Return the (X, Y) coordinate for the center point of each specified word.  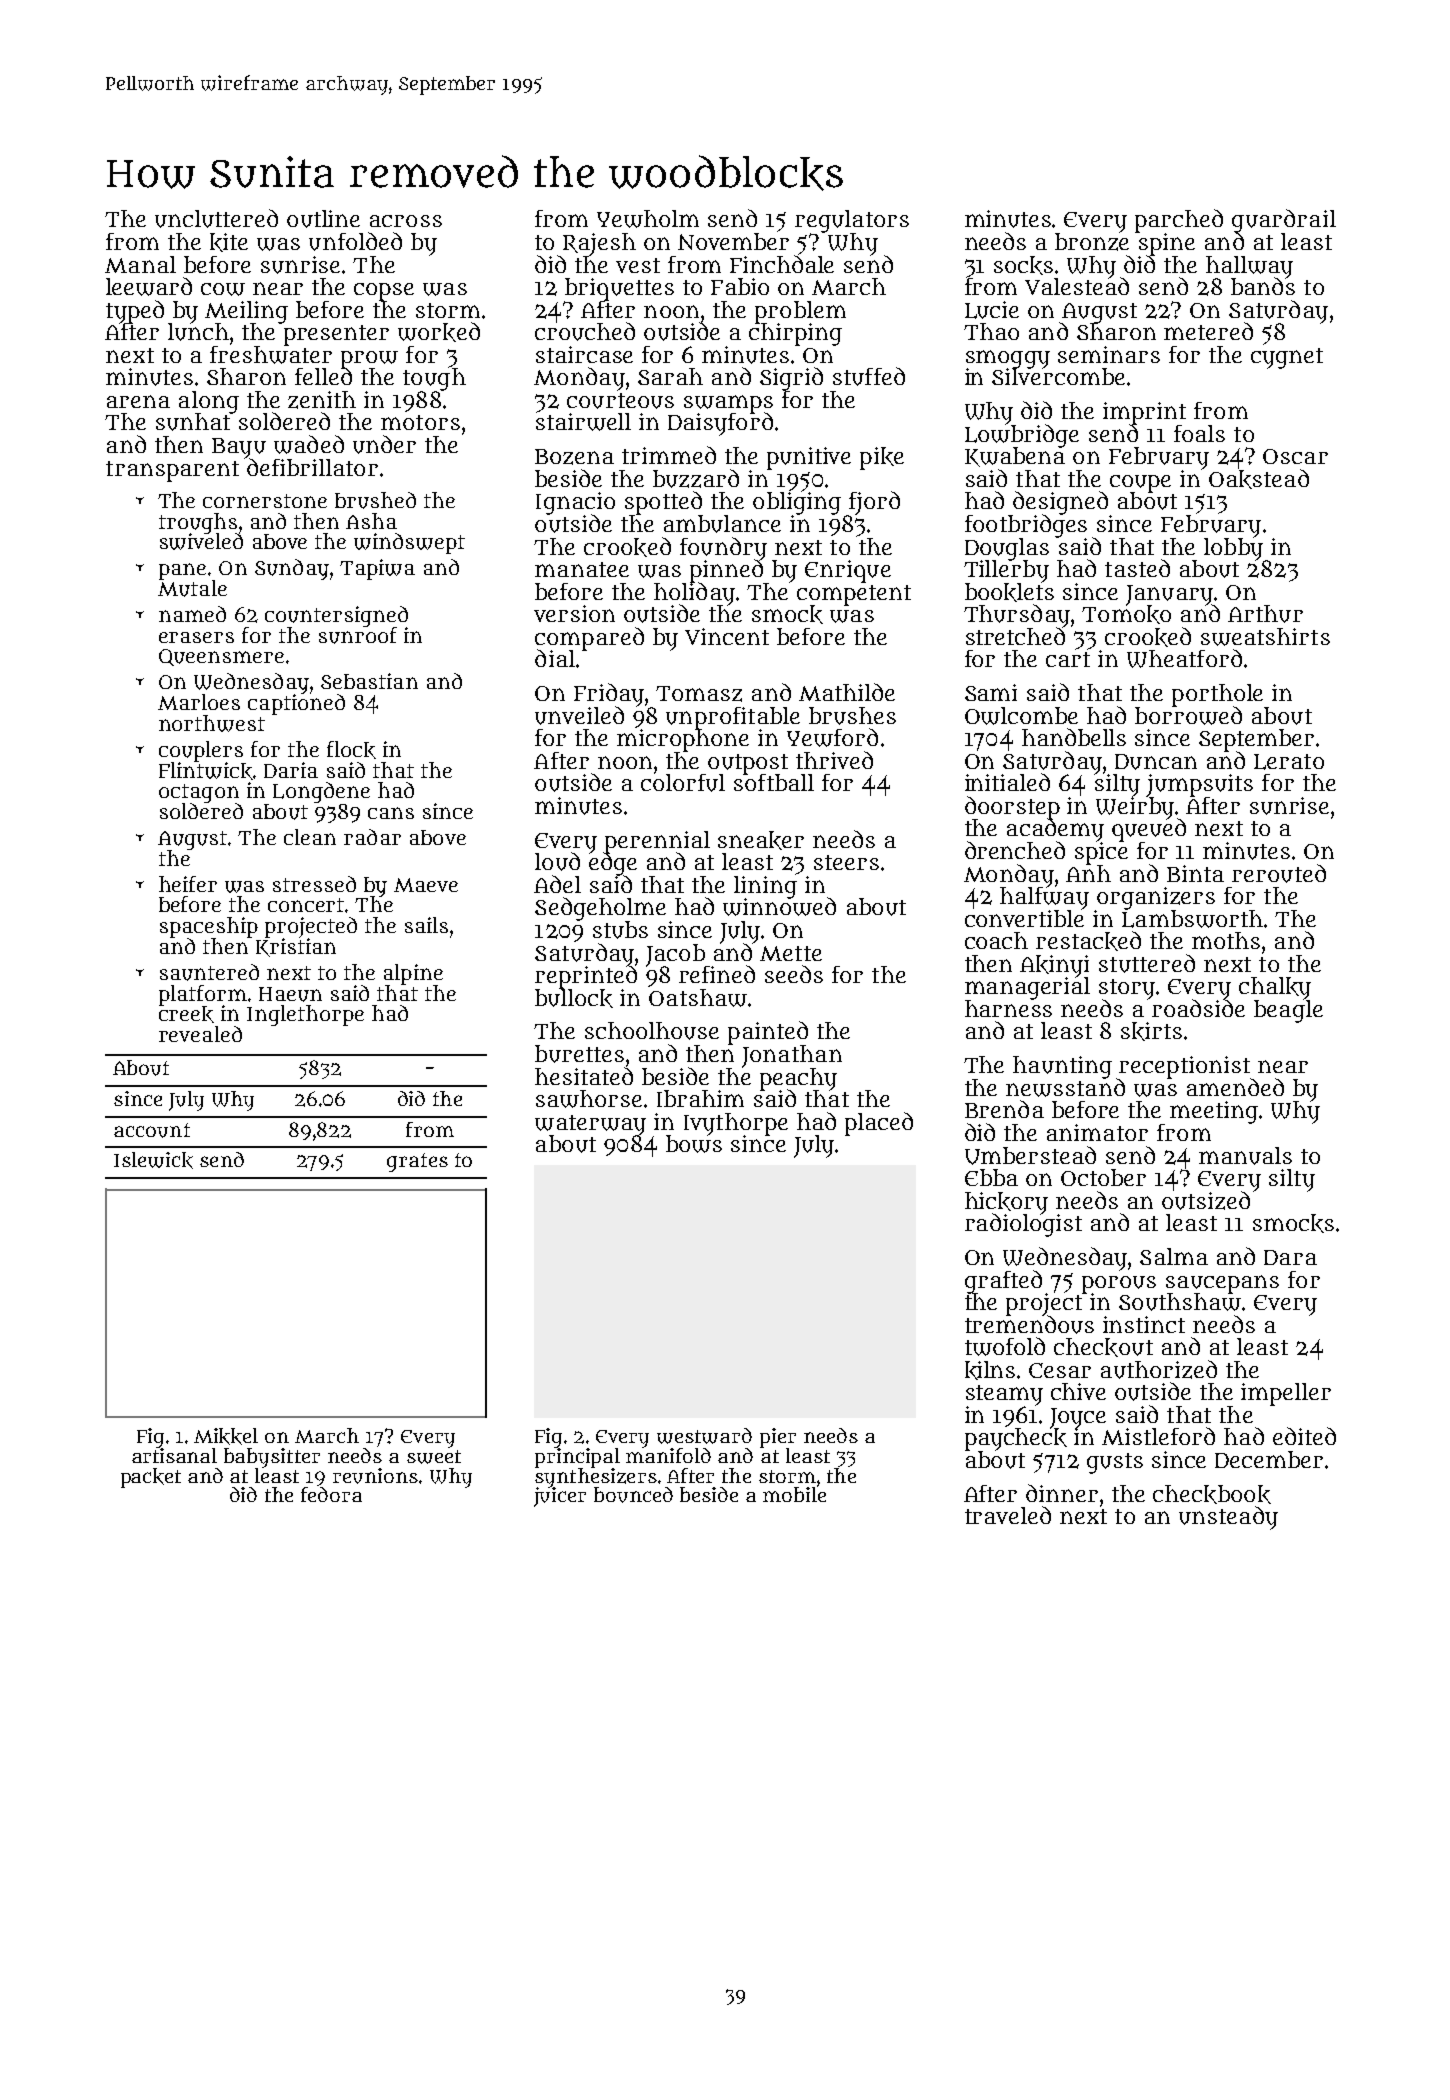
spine (1167, 244)
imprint (1144, 413)
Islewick (153, 1160)
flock (351, 750)
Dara (1290, 1257)
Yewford (832, 737)
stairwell (583, 422)
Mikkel (226, 1436)
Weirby (1135, 808)
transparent (172, 471)
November (733, 241)
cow (223, 289)
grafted (1003, 1281)
